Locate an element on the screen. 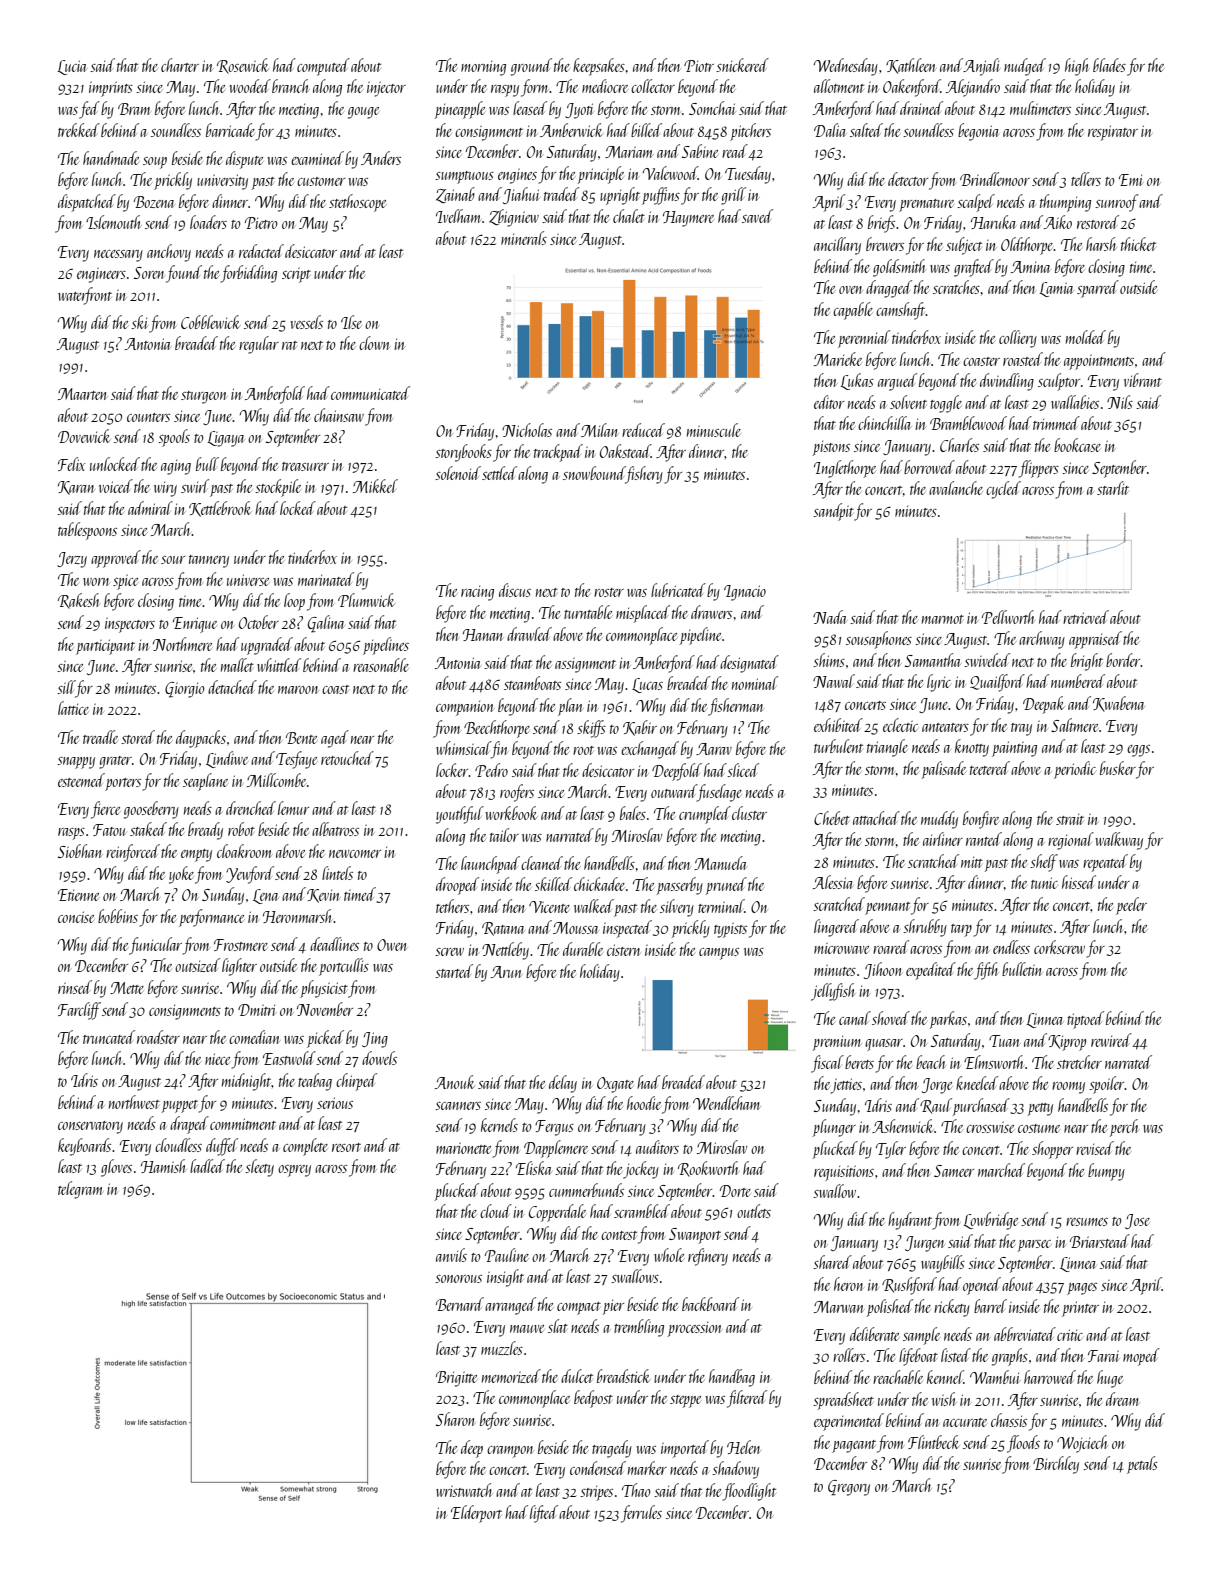 The width and height of the screenshot is (1224, 1584). redacted is located at coordinates (261, 251).
